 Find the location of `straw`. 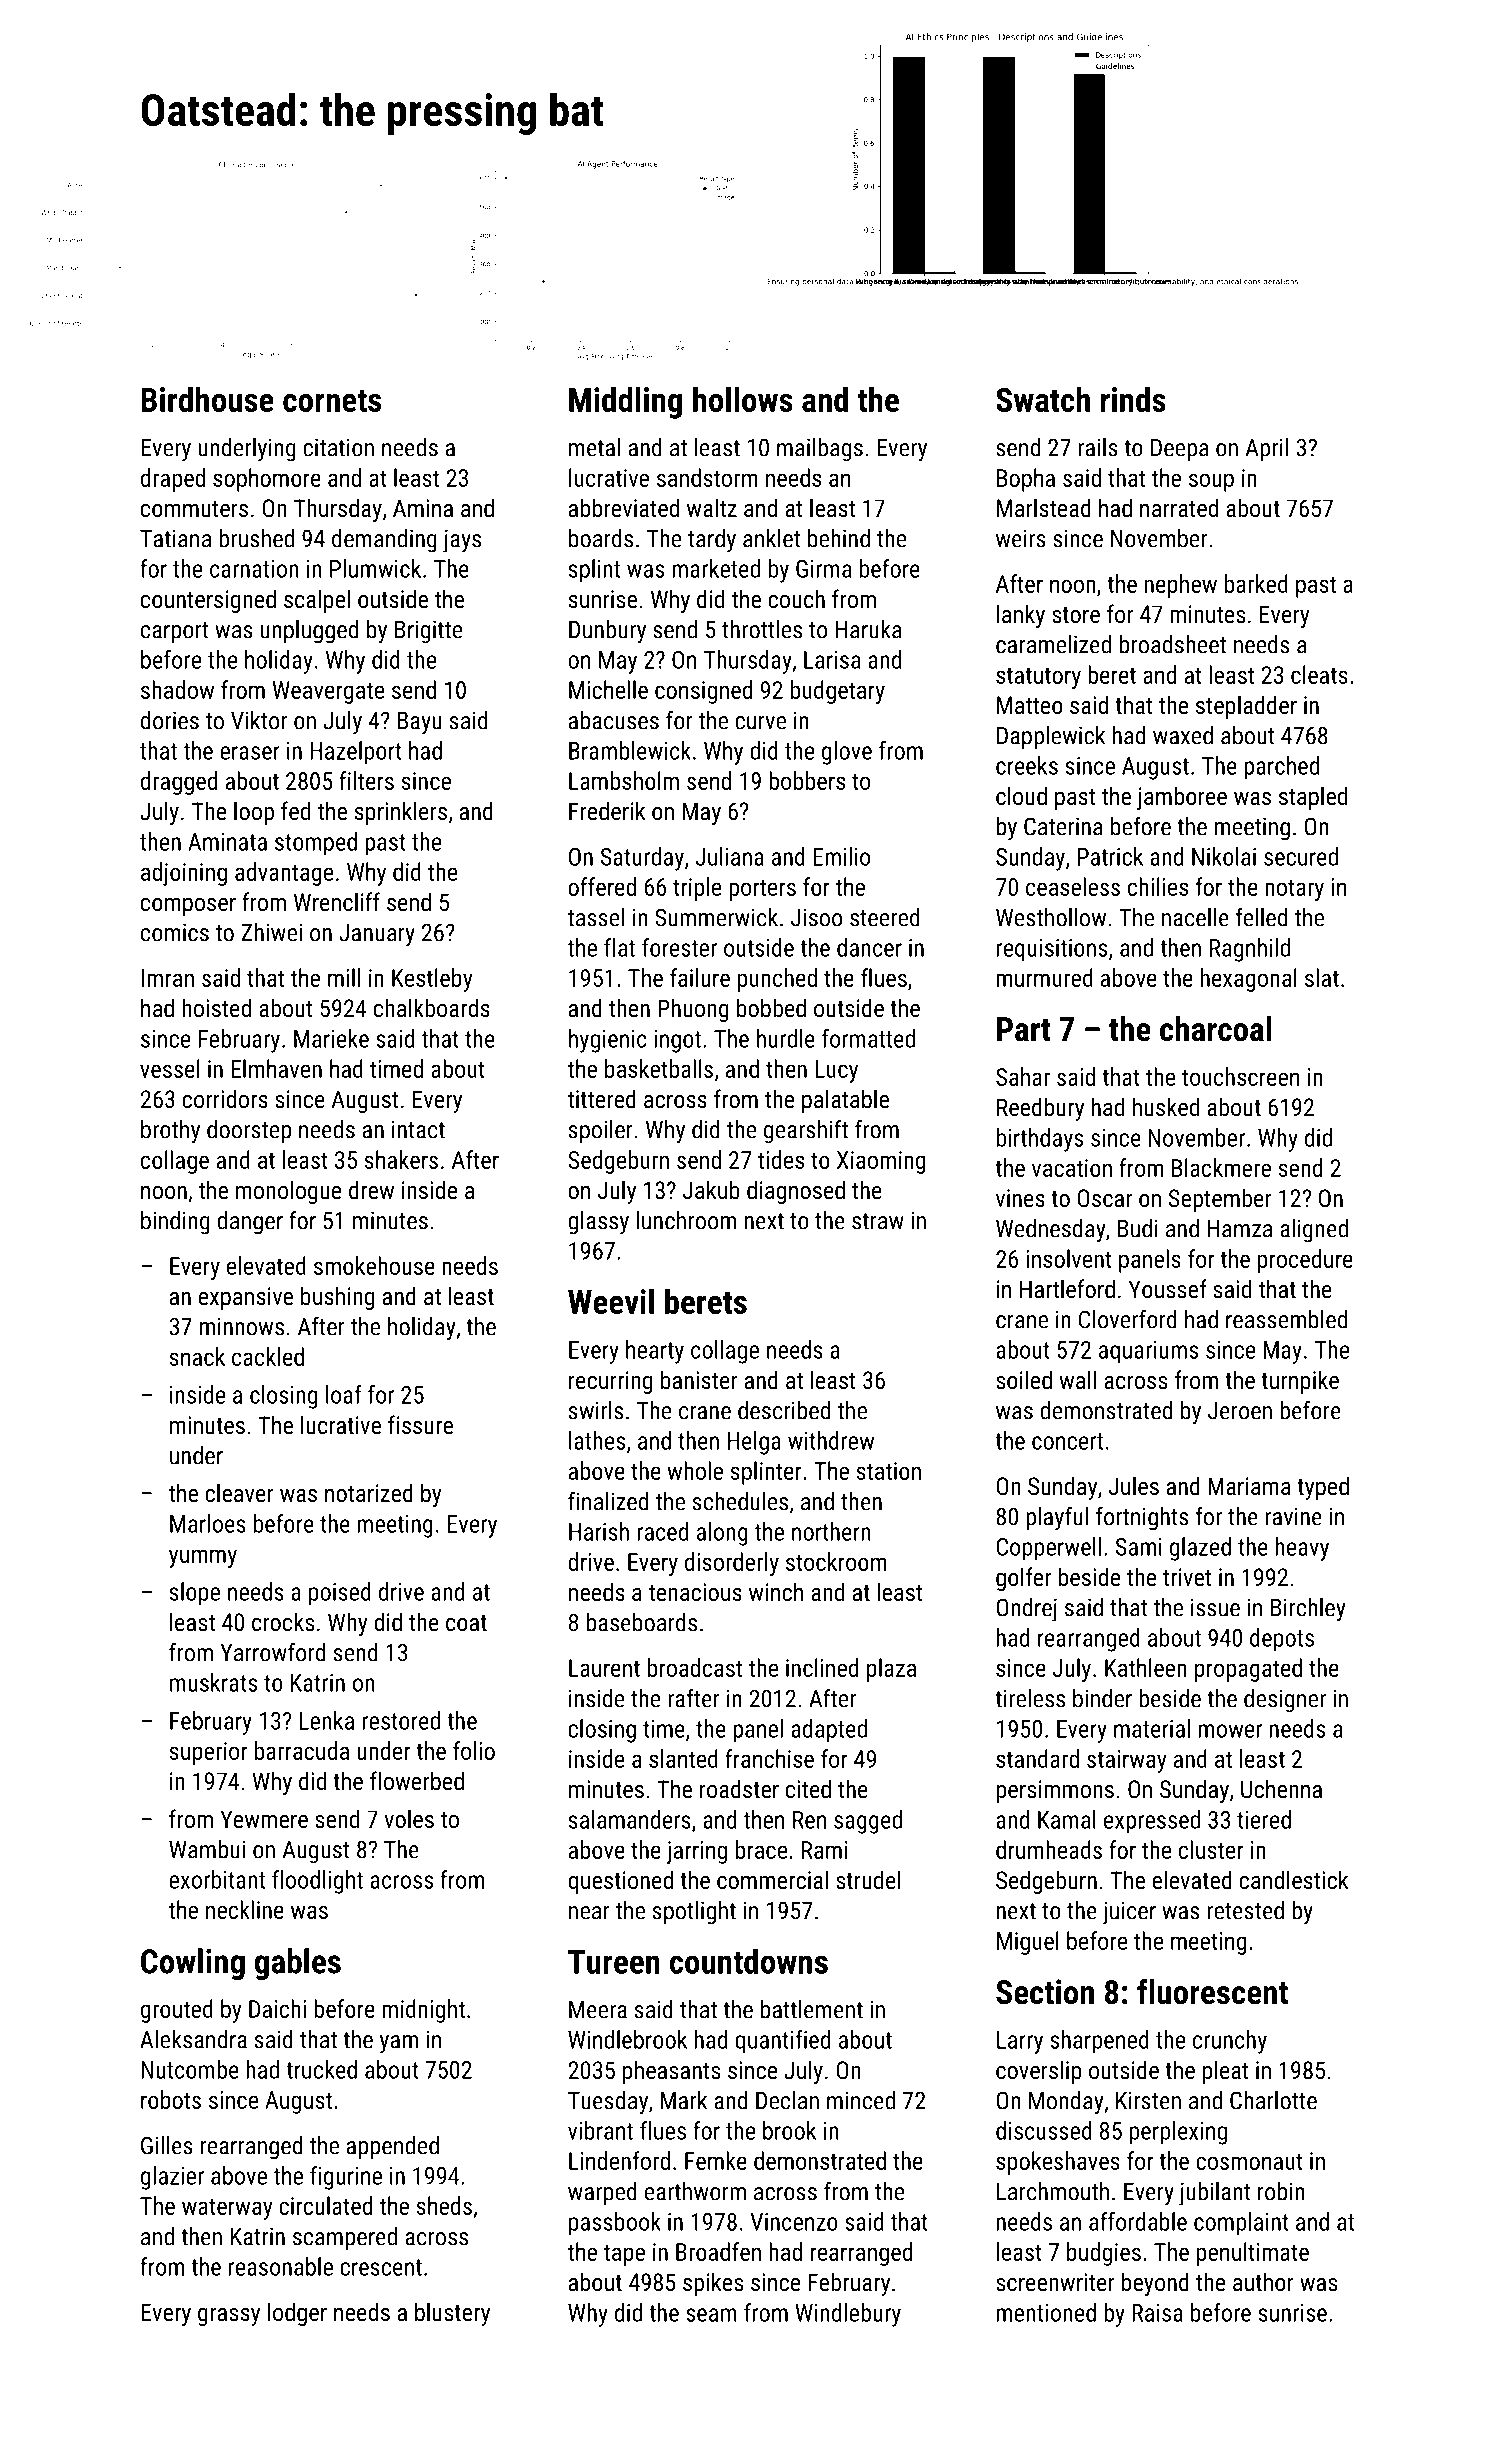

straw is located at coordinates (878, 1221).
